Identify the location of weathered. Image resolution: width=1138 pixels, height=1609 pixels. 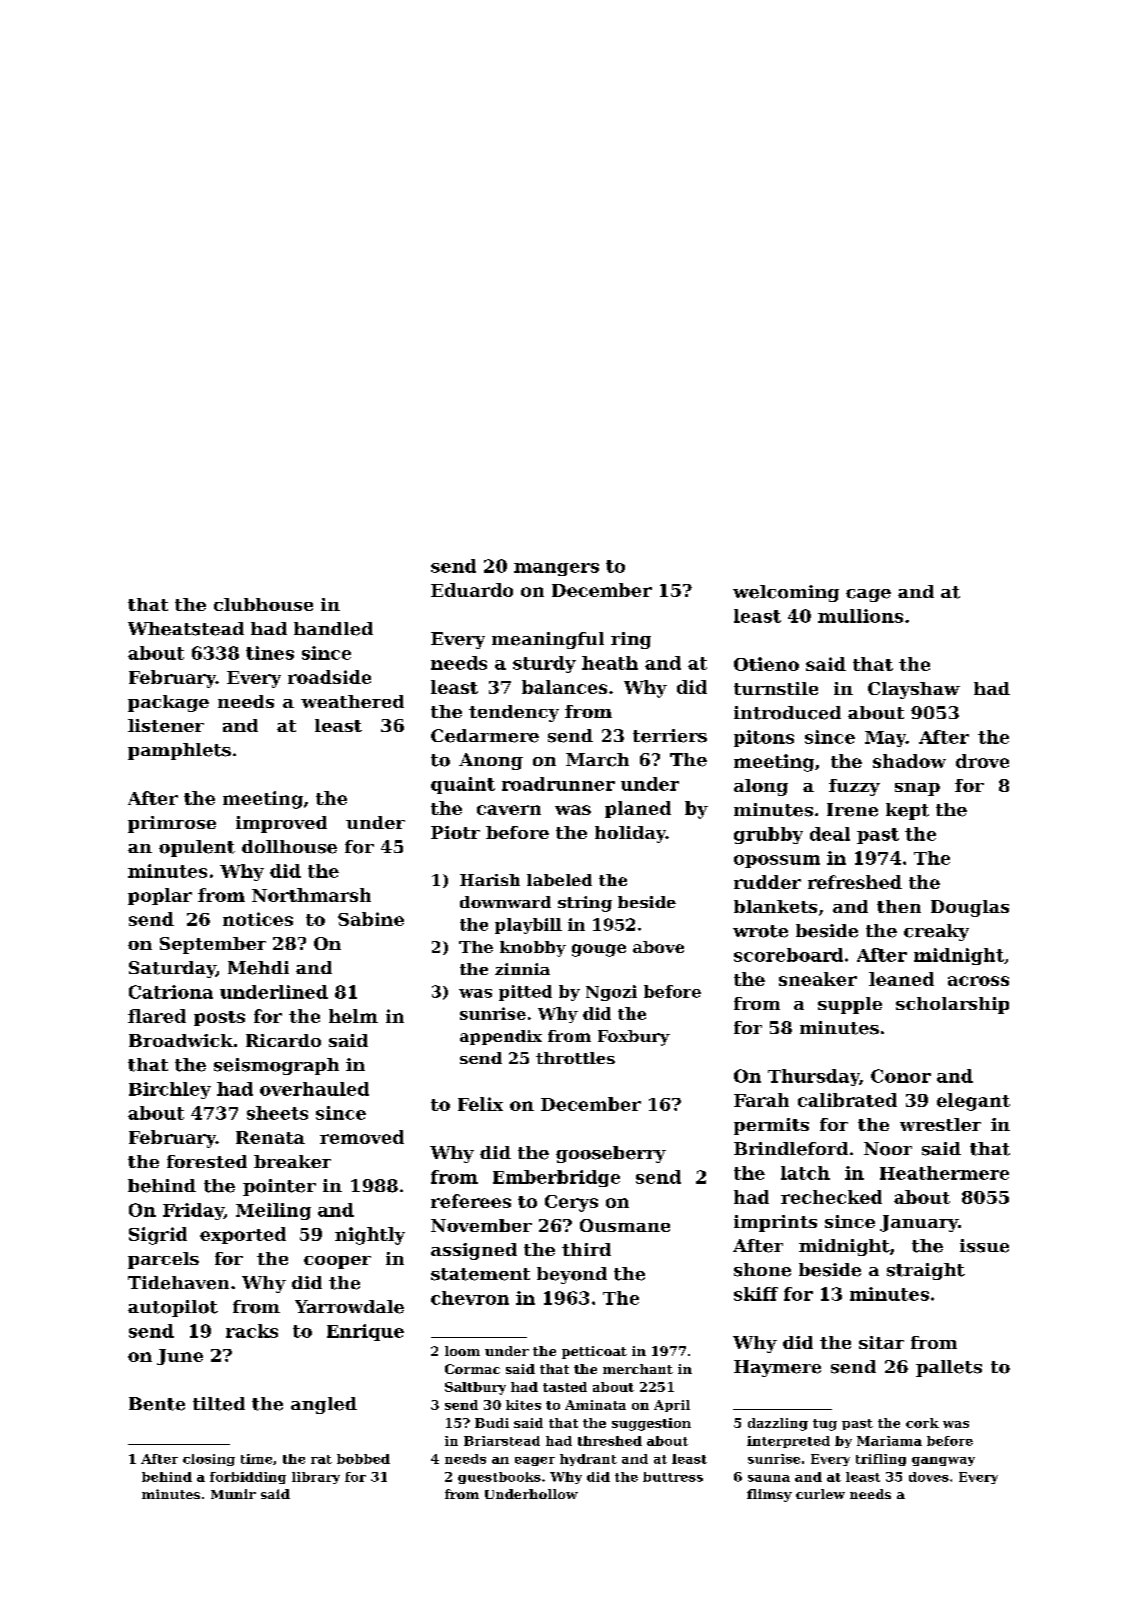
(352, 701).
